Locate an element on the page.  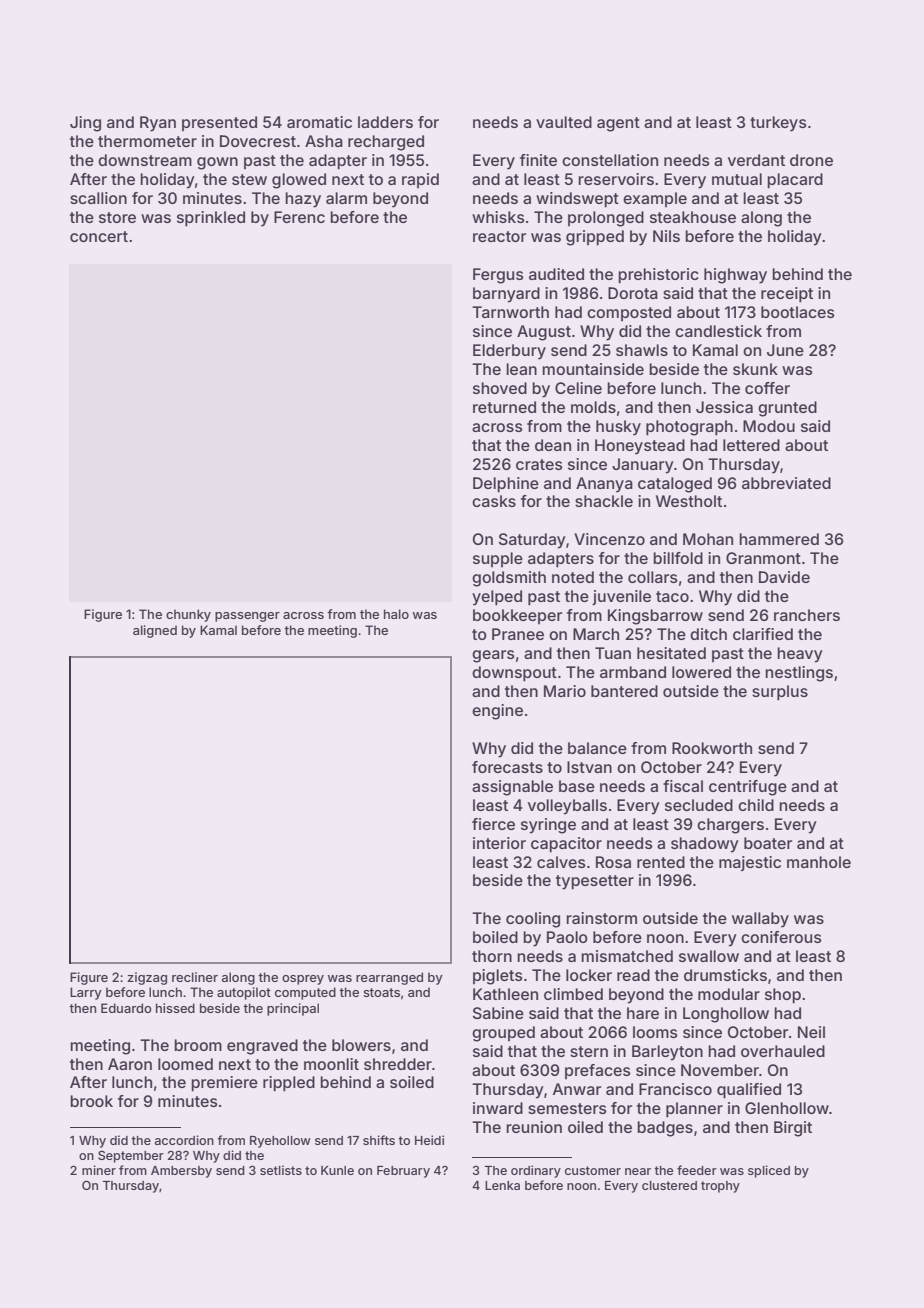
spliced is located at coordinates (769, 1171).
